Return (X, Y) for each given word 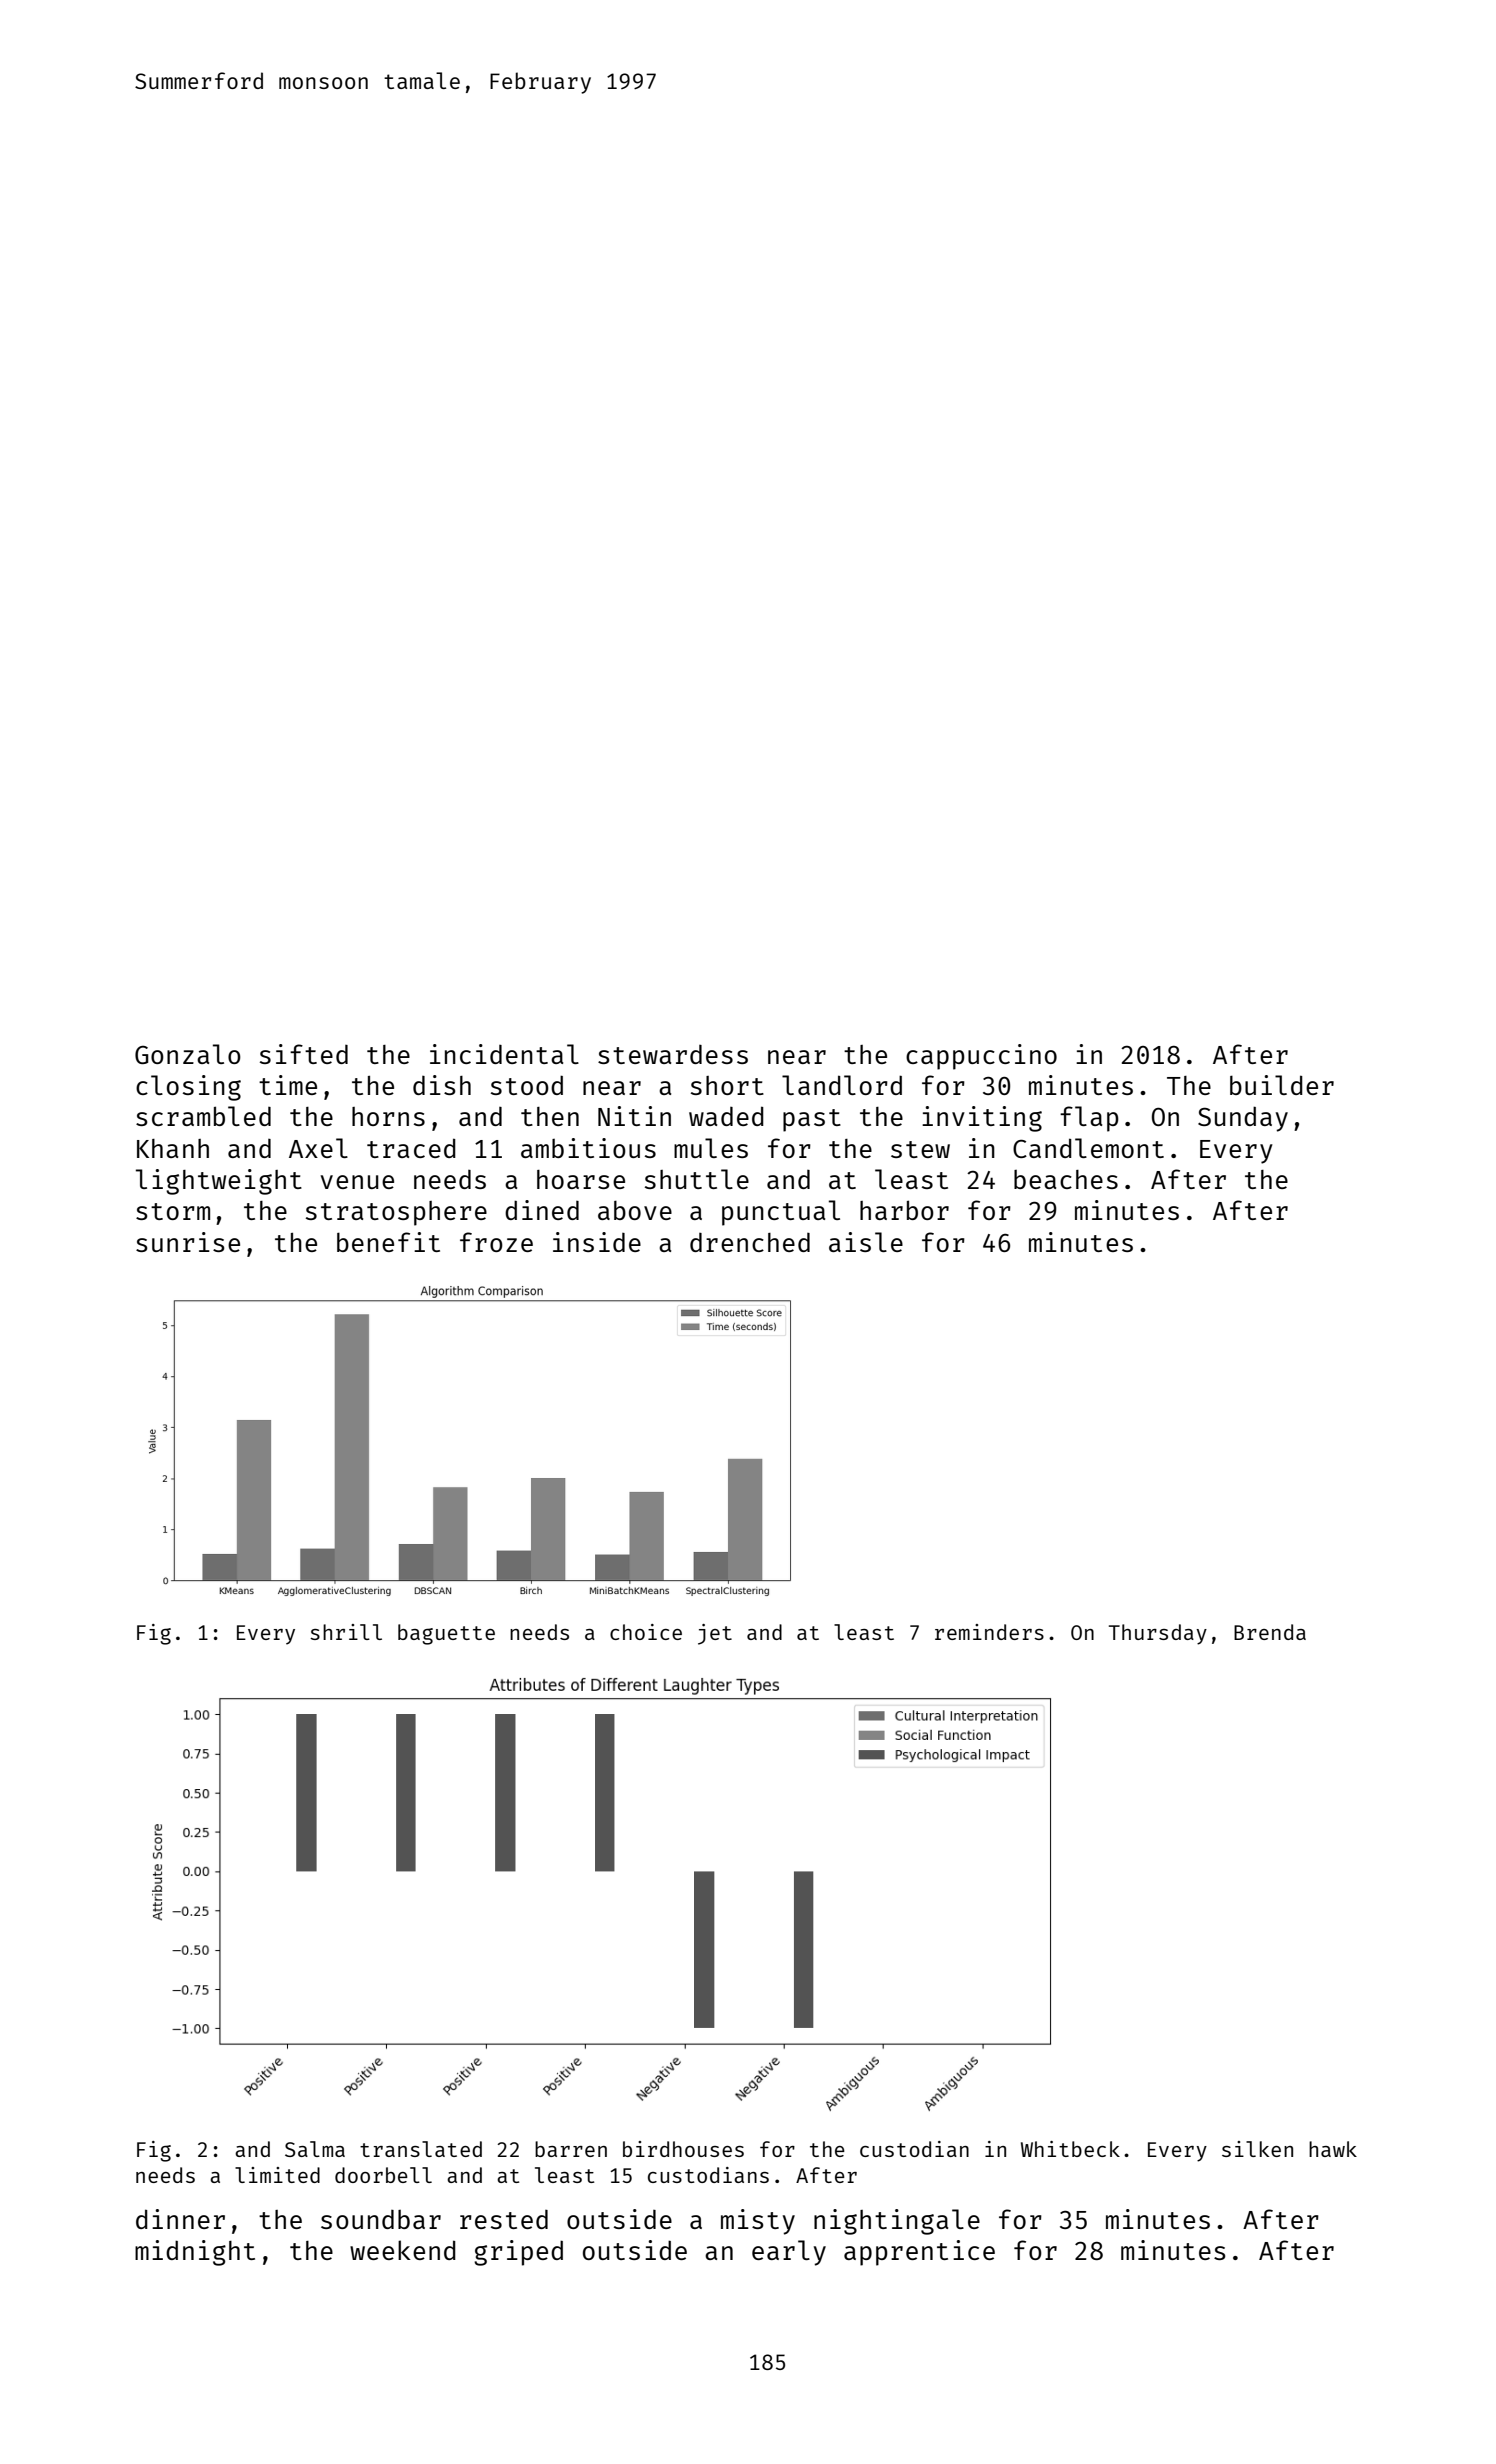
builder (1282, 1085)
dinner (180, 2219)
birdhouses (683, 2149)
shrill (346, 1632)
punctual (781, 1213)
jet (715, 1634)
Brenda (1270, 1632)
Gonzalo (188, 1054)
